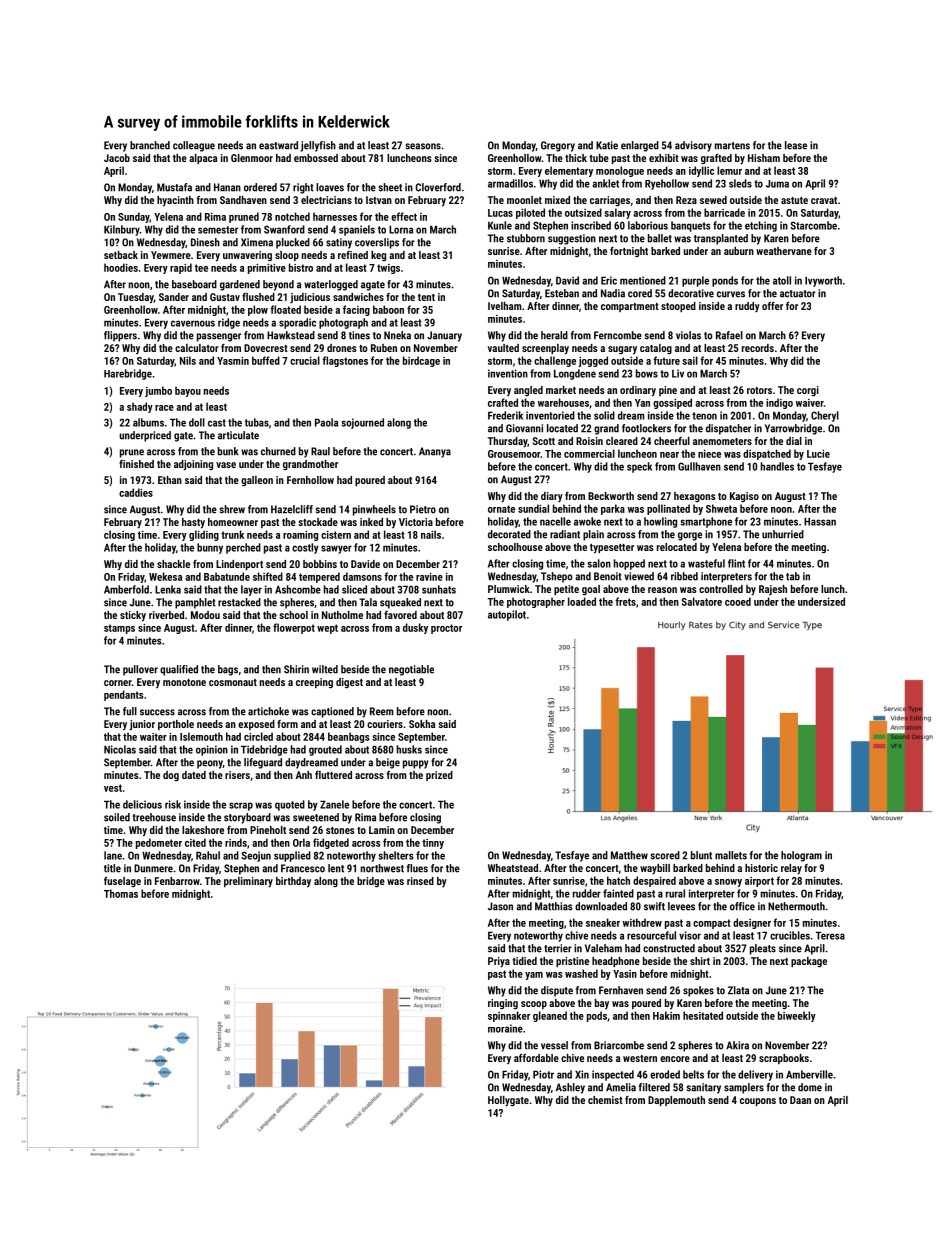 The width and height of the screenshot is (952, 1233). What do you see at coordinates (591, 225) in the screenshot?
I see `inscribed` at bounding box center [591, 225].
